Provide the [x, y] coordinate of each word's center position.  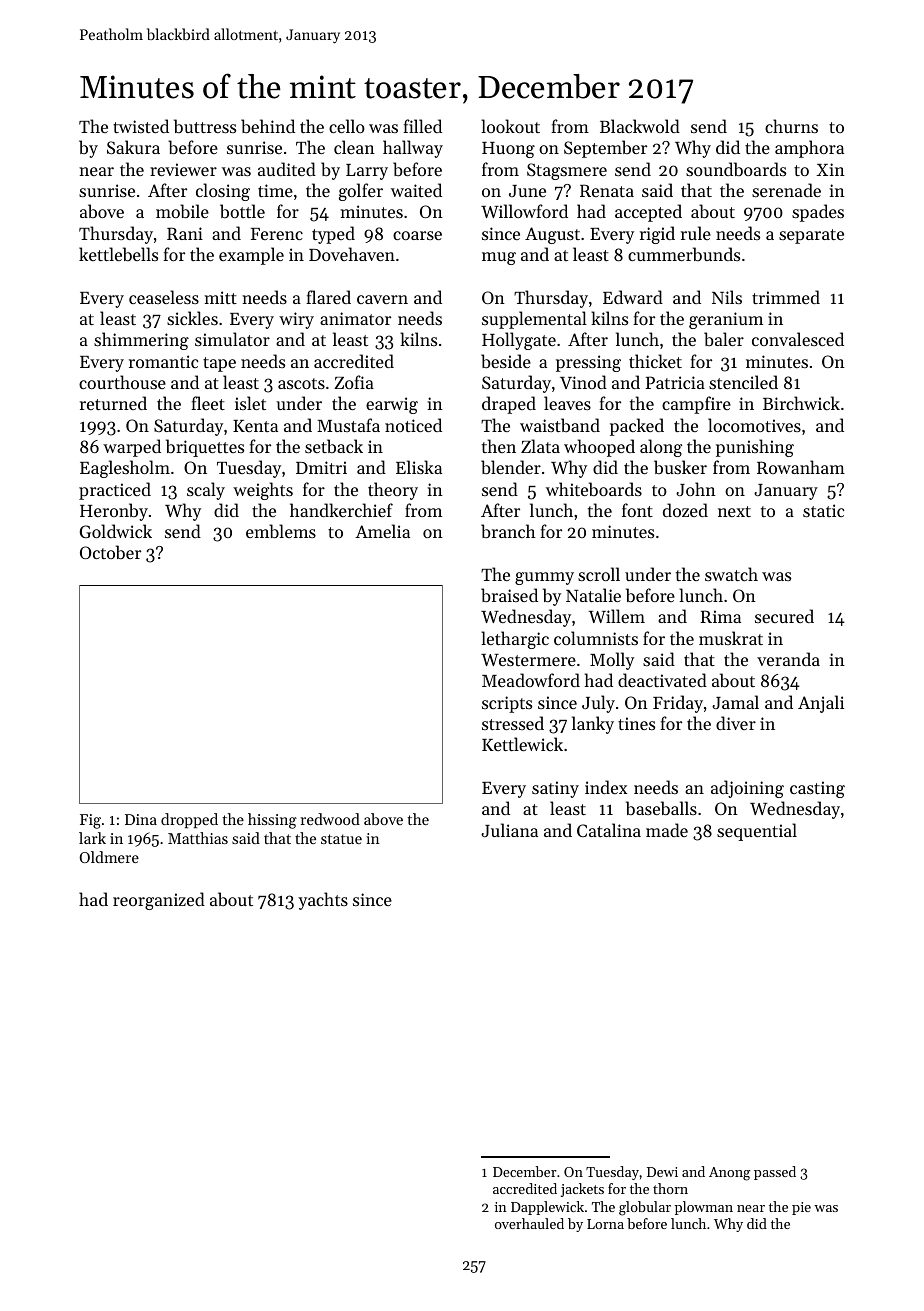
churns [791, 126]
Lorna [605, 1224]
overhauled [529, 1223]
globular [645, 1208]
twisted [141, 126]
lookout [510, 126]
